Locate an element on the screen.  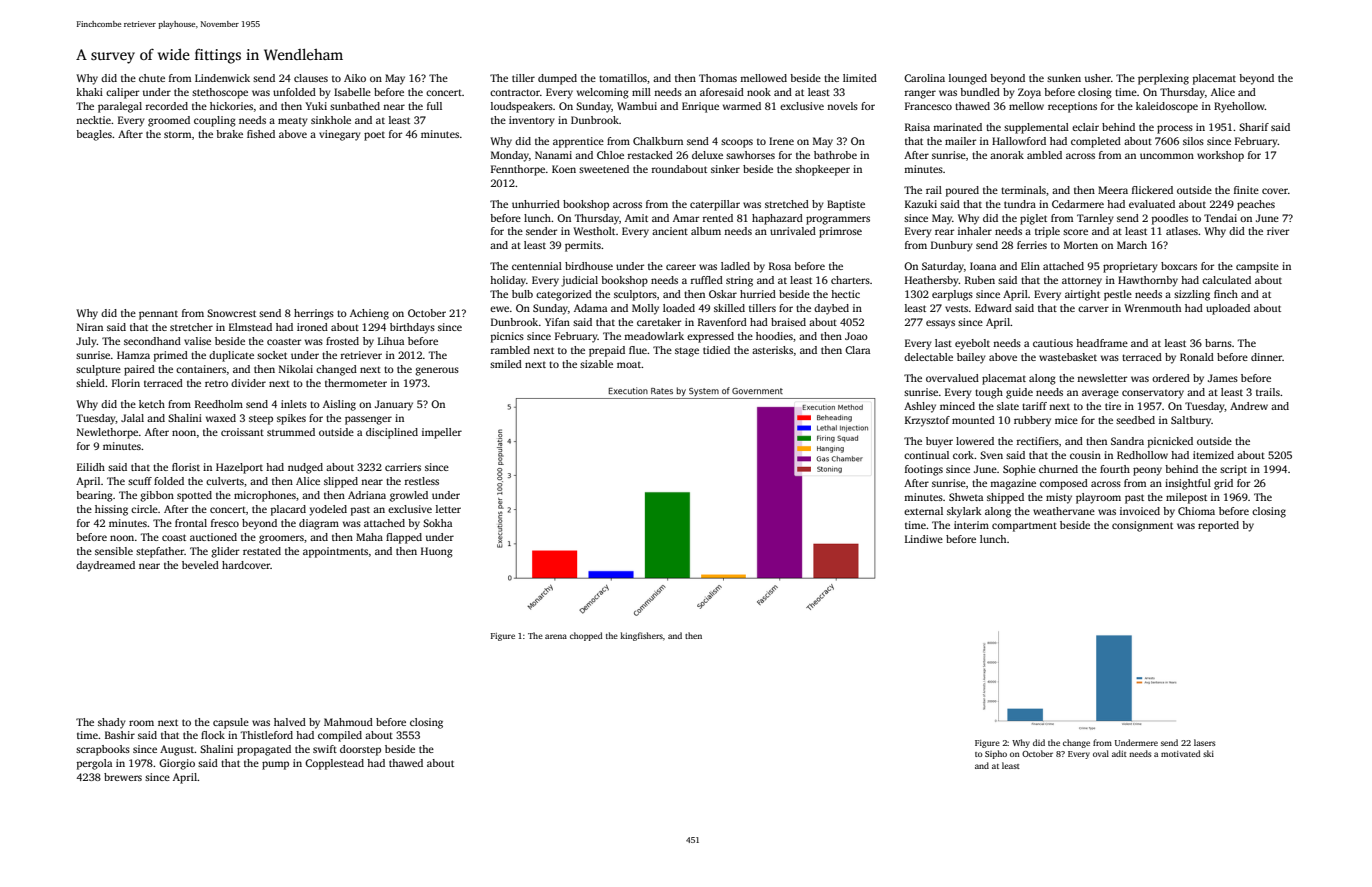
contractor is located at coordinates (515, 92).
